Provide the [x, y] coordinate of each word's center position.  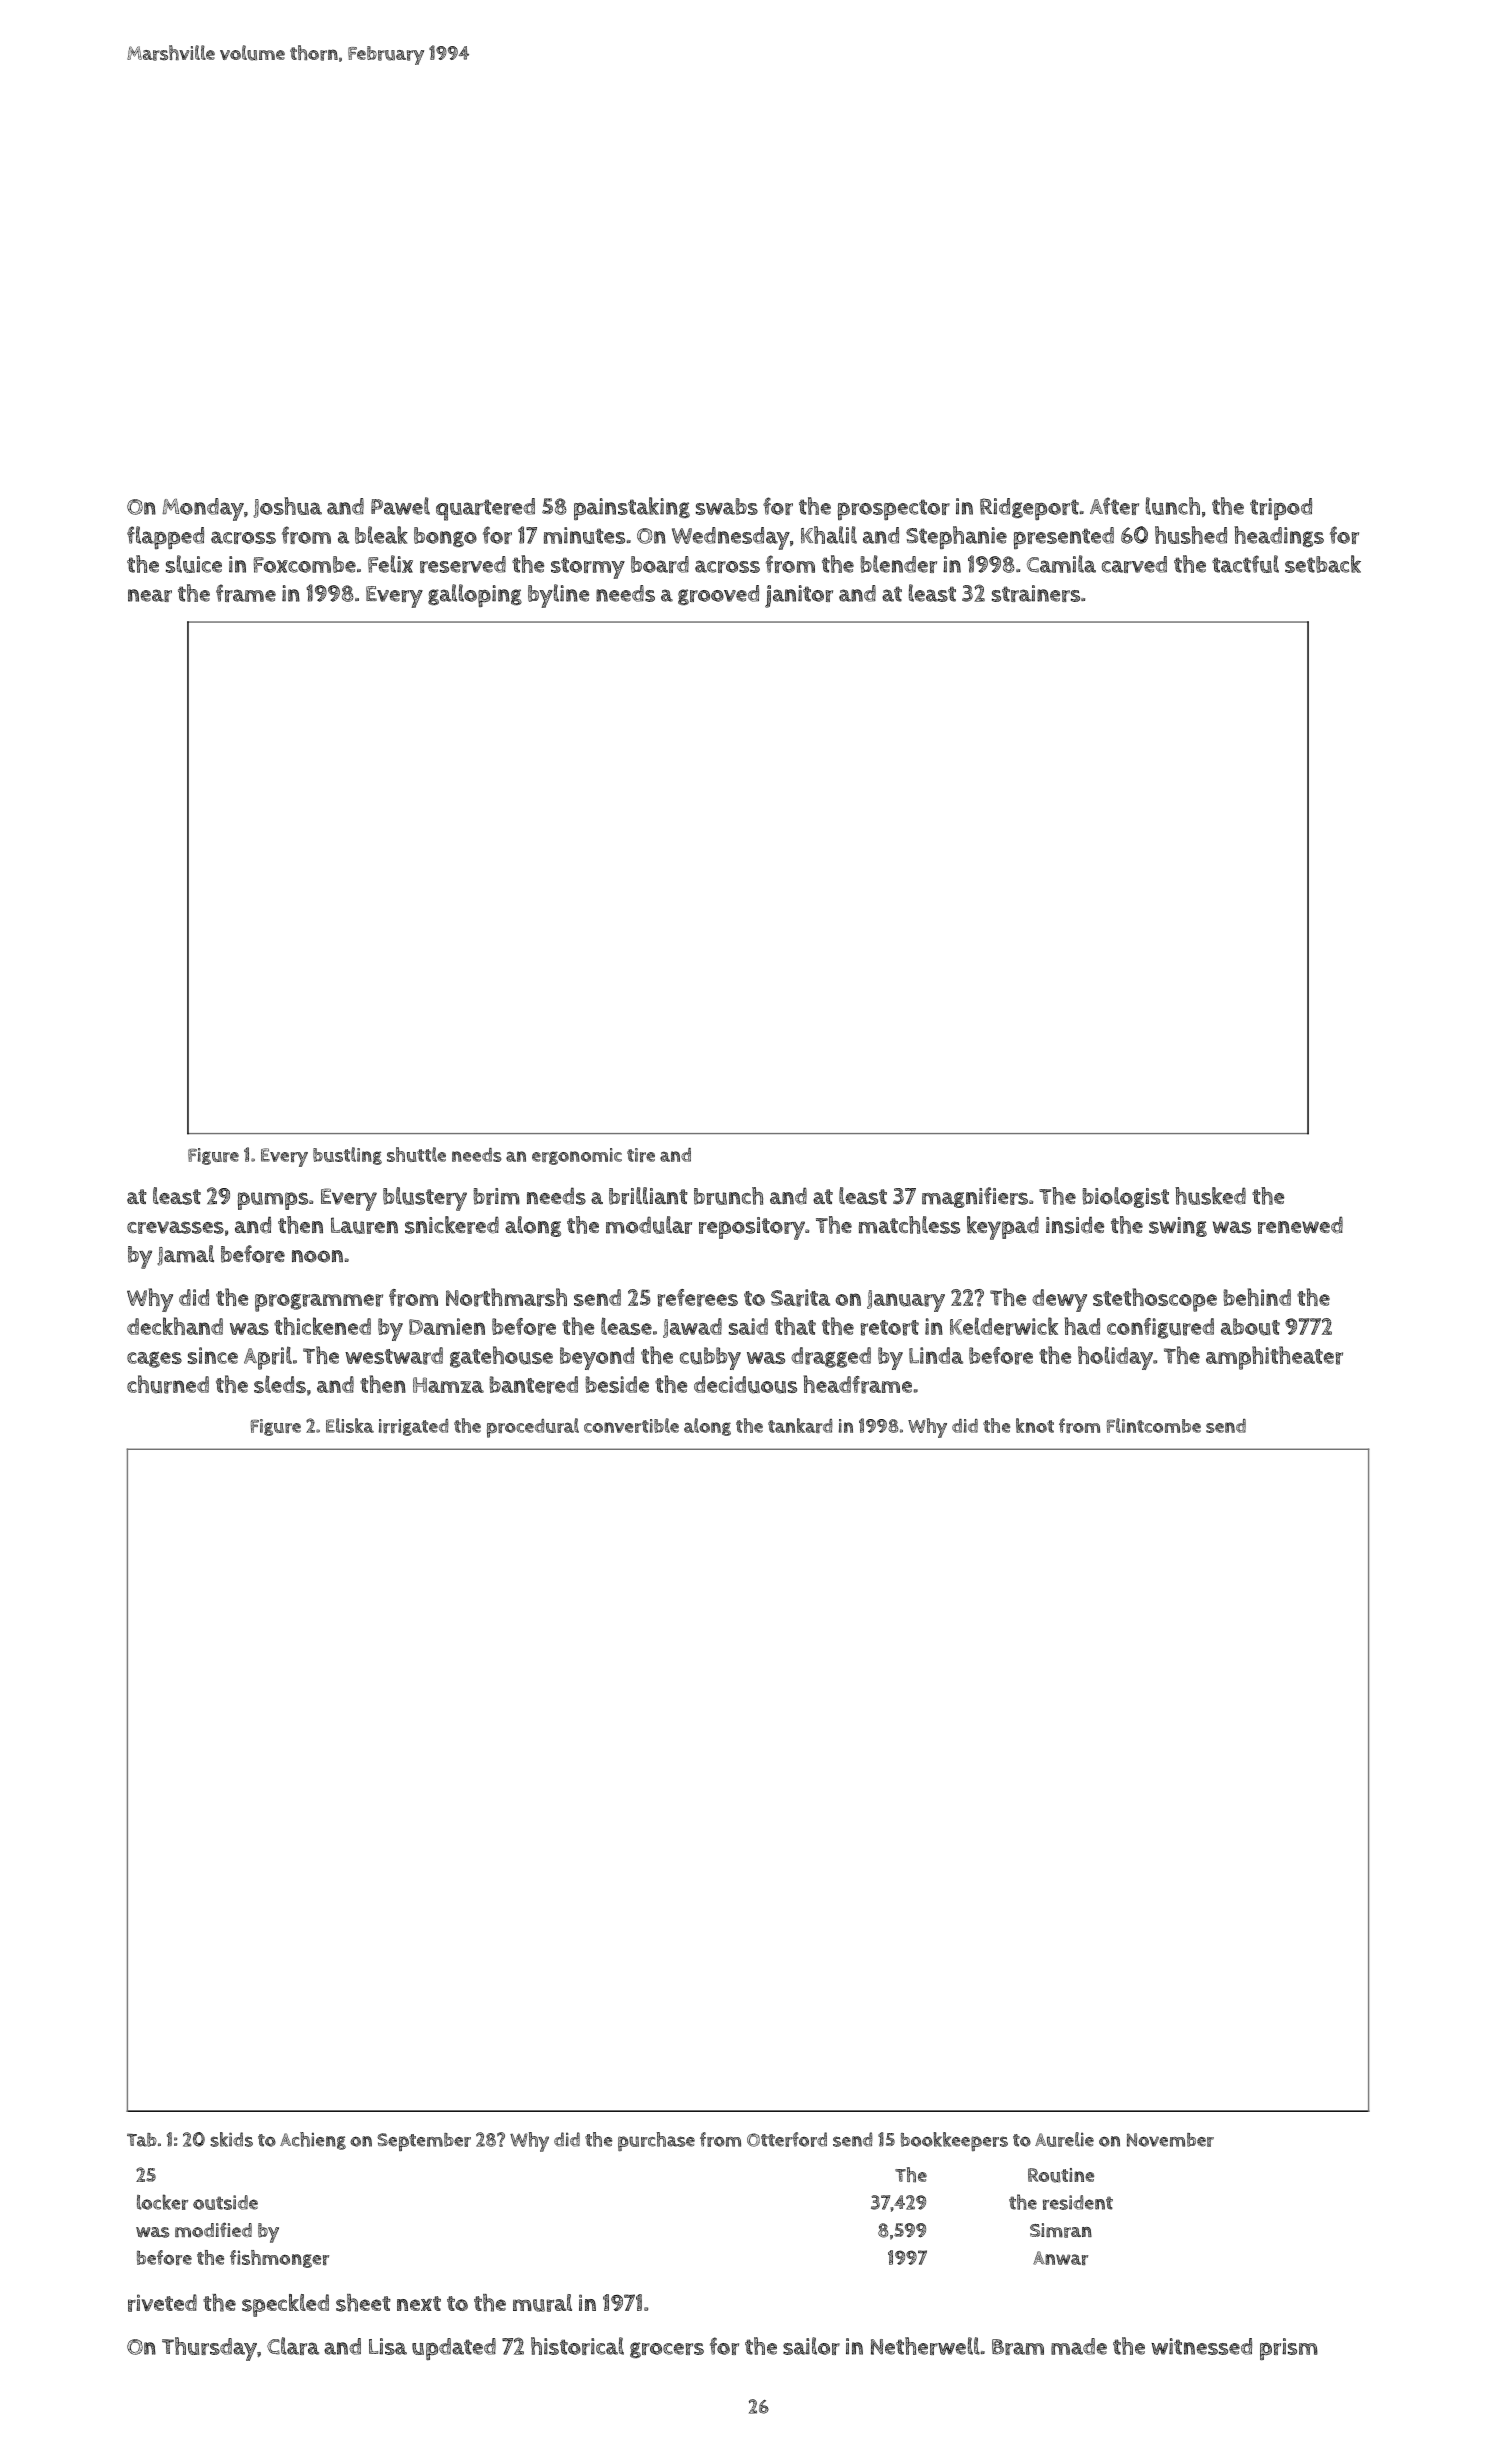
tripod [1281, 509]
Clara [293, 2346]
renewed [1300, 1225]
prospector [894, 509]
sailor [811, 2346]
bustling [347, 1156]
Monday [203, 509]
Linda [936, 1355]
